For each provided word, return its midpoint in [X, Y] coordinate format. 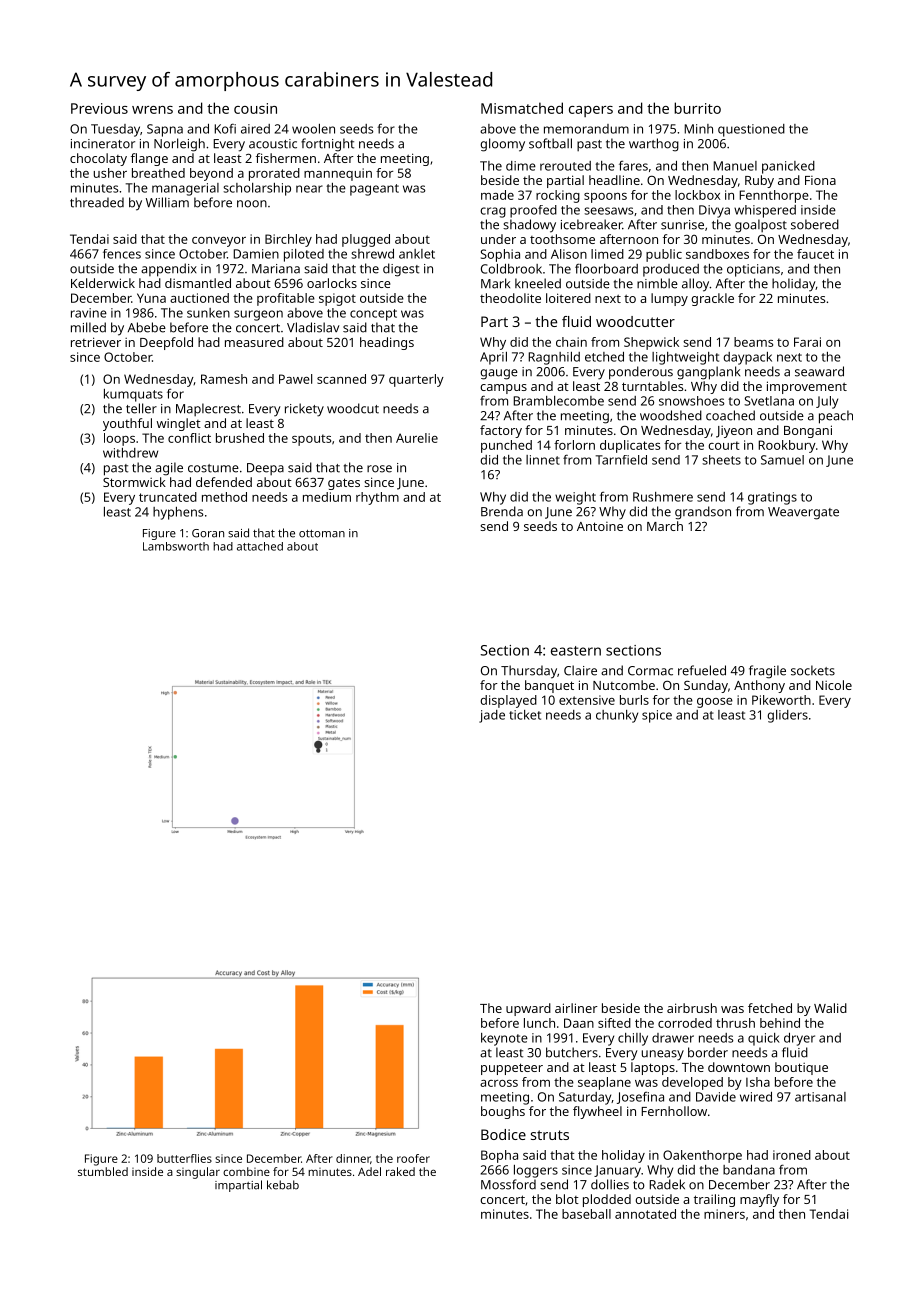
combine [246, 1171]
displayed [508, 701]
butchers [572, 1052]
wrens [152, 110]
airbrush [692, 1008]
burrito [697, 108]
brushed [240, 438]
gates [344, 484]
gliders [788, 716]
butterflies [184, 1158]
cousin [255, 108]
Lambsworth [176, 546]
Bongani [808, 431]
